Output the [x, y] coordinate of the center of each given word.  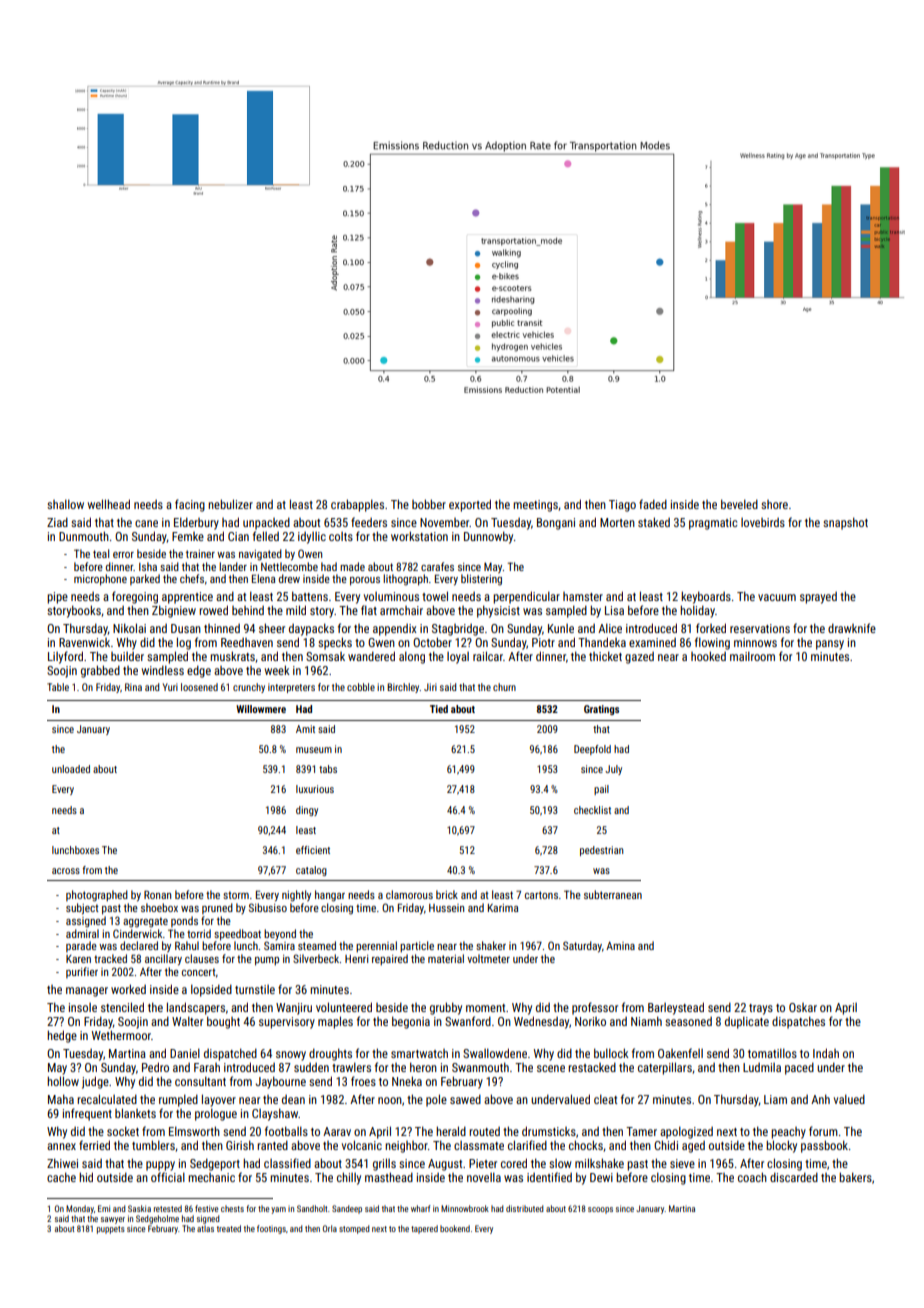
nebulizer [230, 504]
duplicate [747, 1022]
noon [390, 1100]
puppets [111, 1230]
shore [774, 504]
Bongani [556, 524]
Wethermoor [121, 1035]
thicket [605, 656]
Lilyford [65, 657]
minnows [755, 642]
